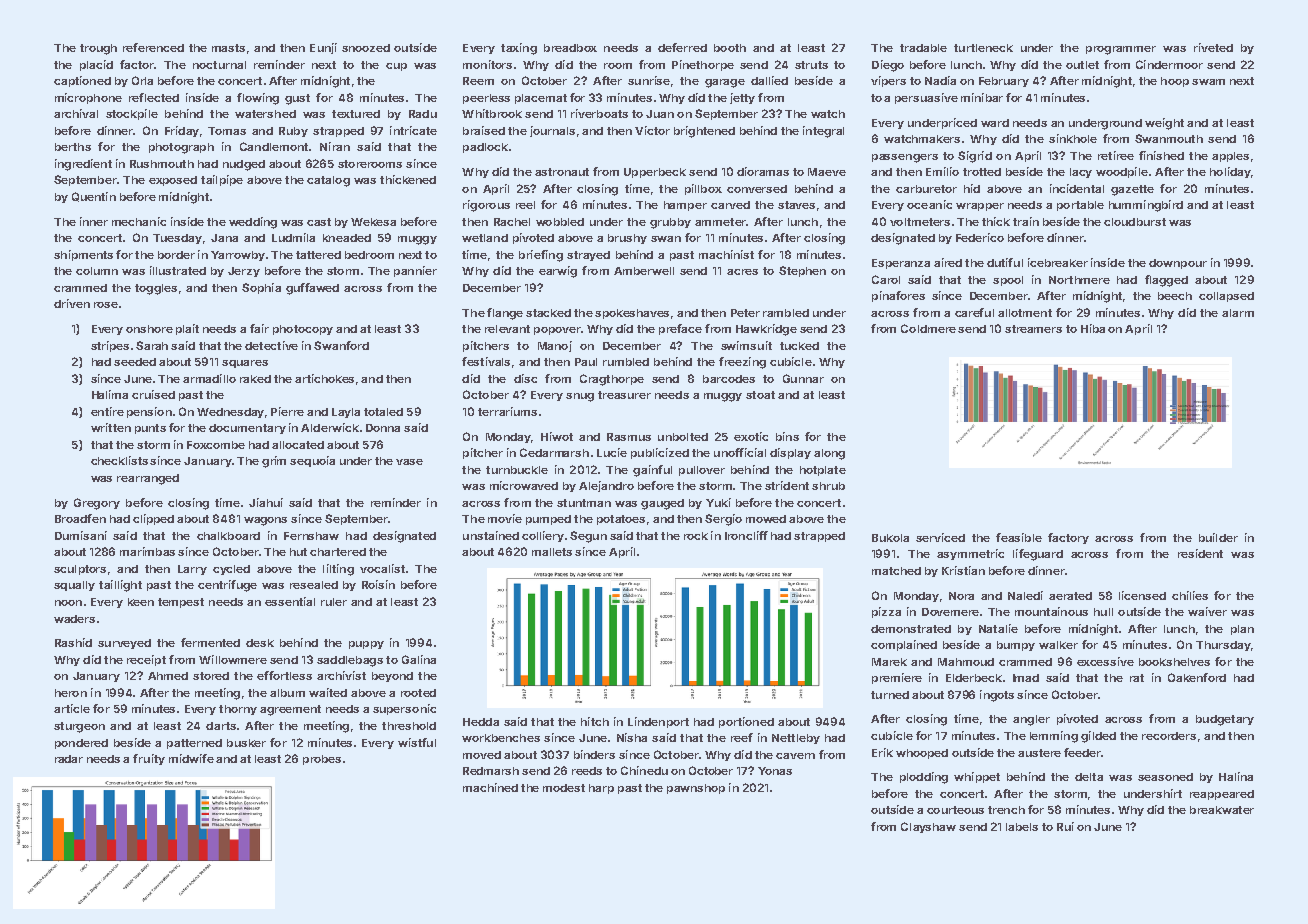 Image resolution: width=1308 pixels, height=924 pixels. What do you see at coordinates (1213, 47) in the image?
I see `riveted` at bounding box center [1213, 47].
